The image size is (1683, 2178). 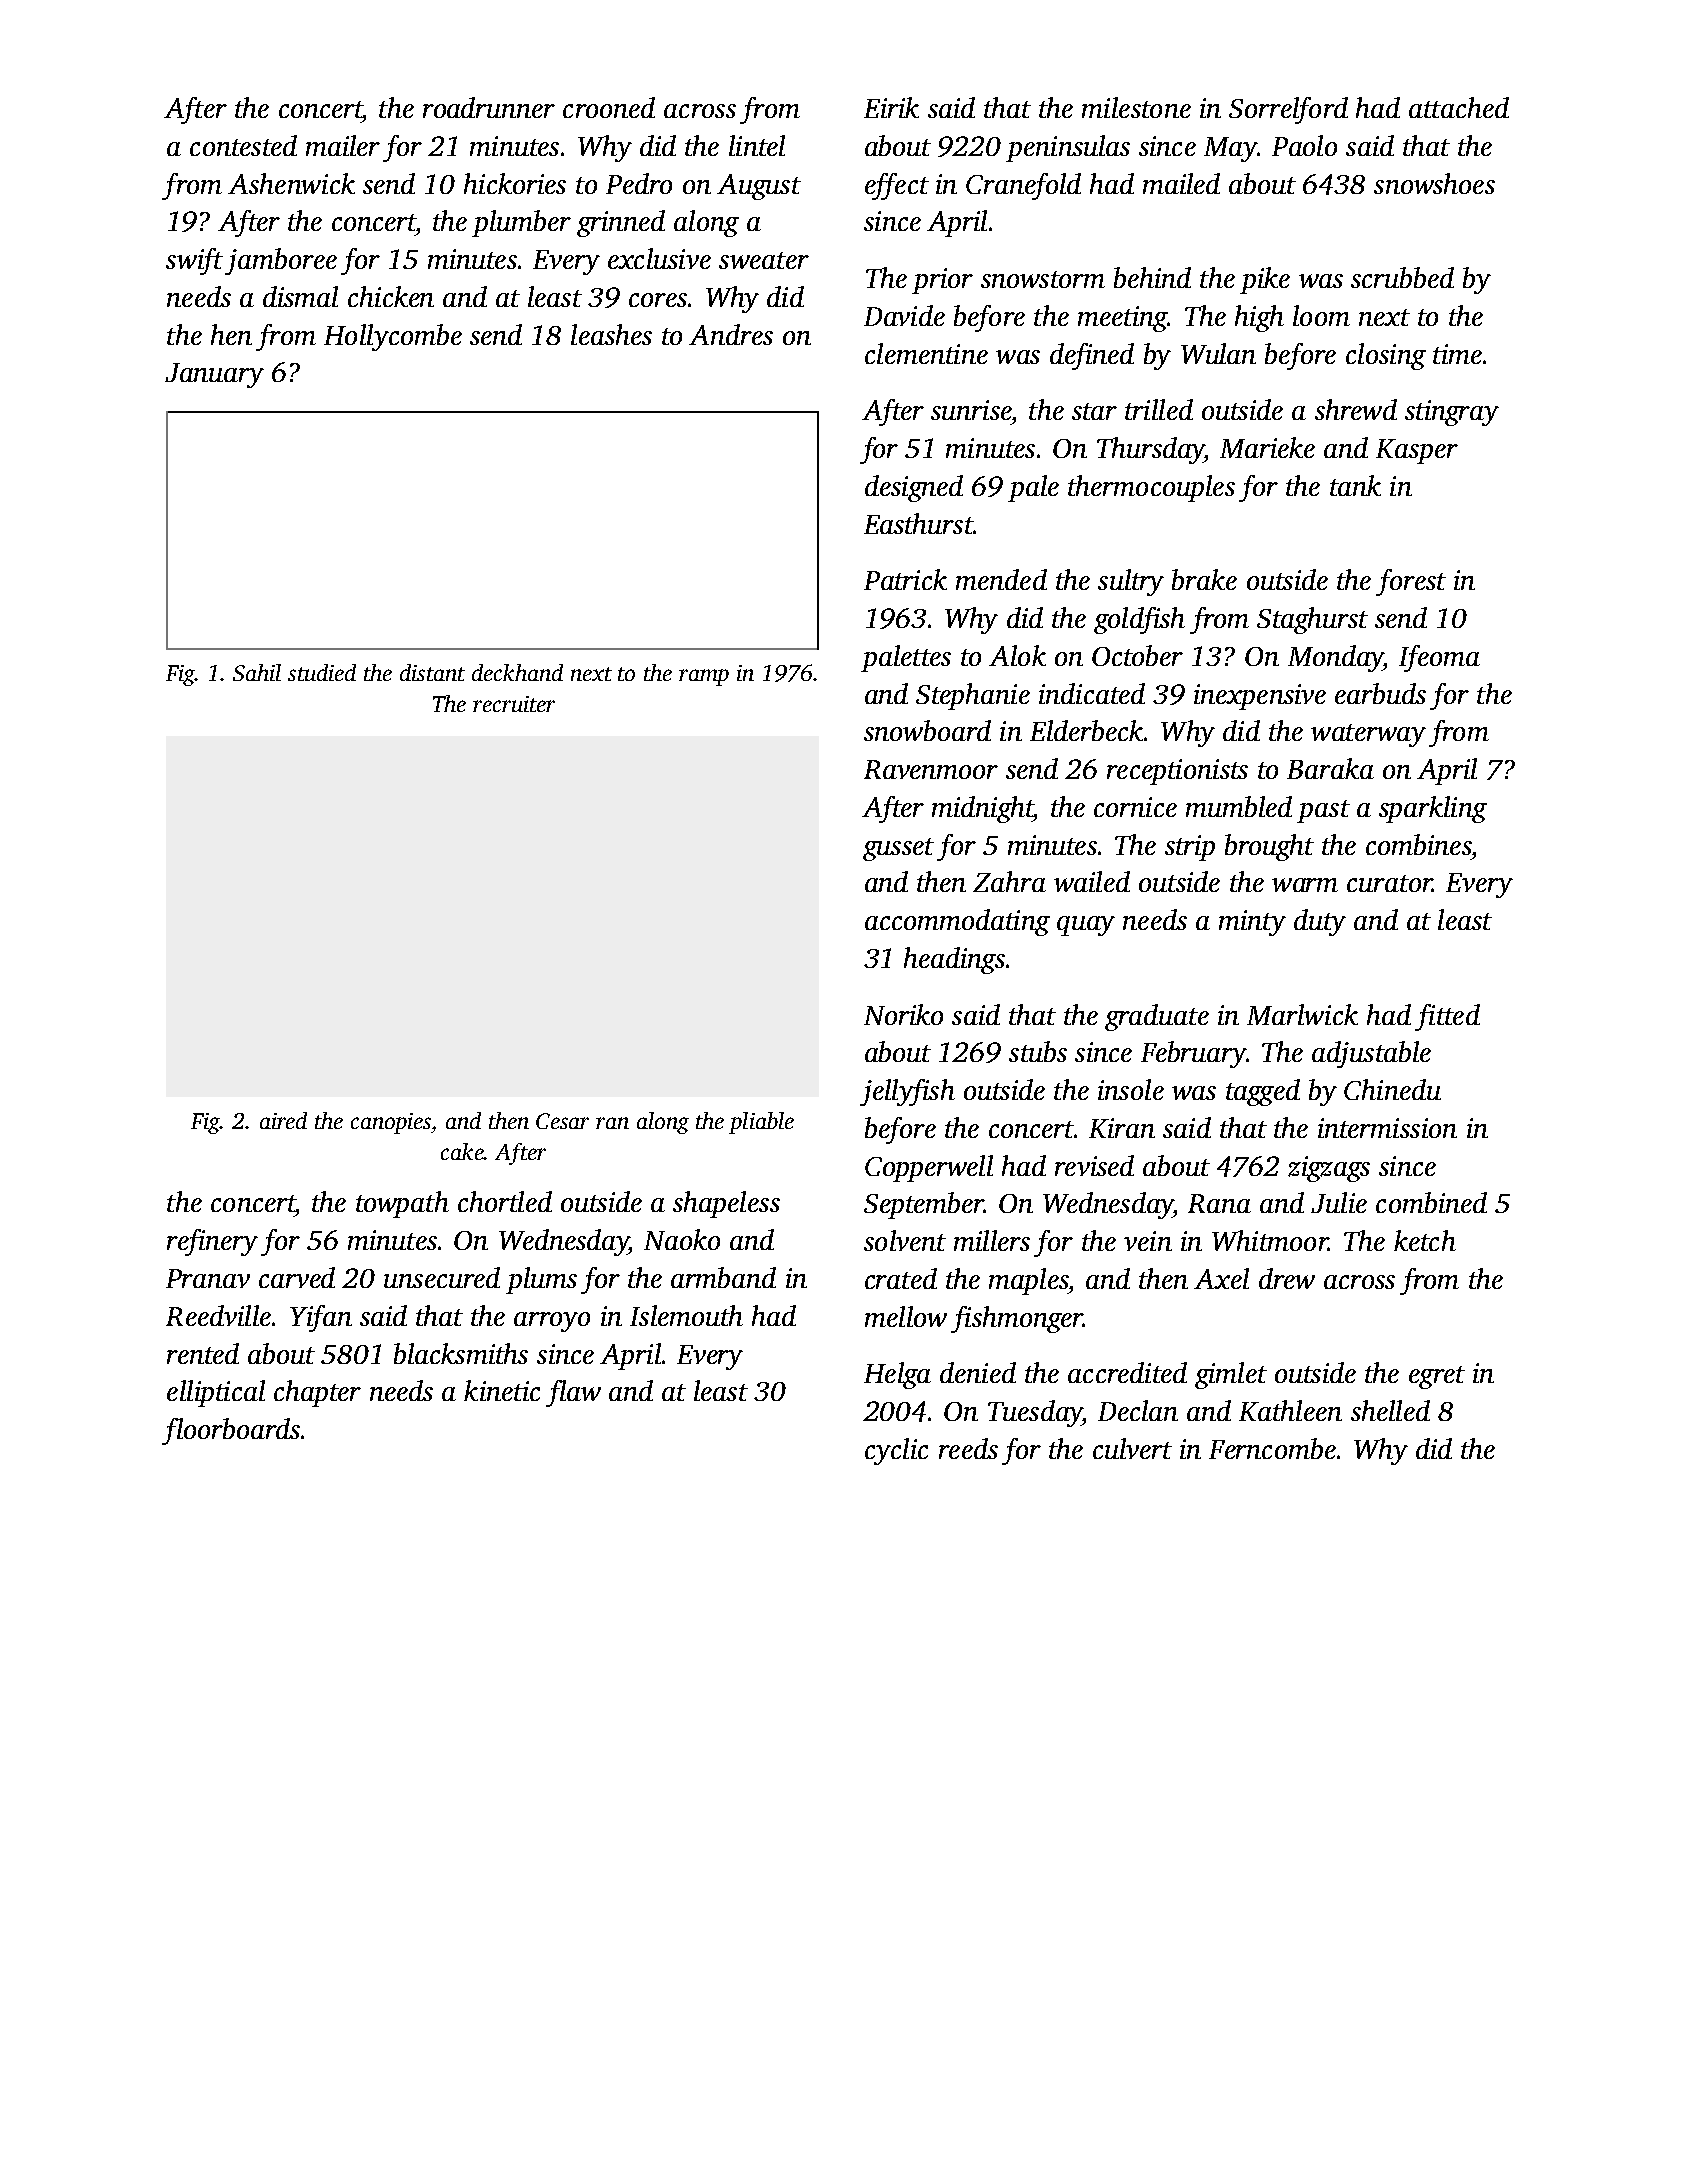 What do you see at coordinates (1452, 413) in the document?
I see `stingray` at bounding box center [1452, 413].
